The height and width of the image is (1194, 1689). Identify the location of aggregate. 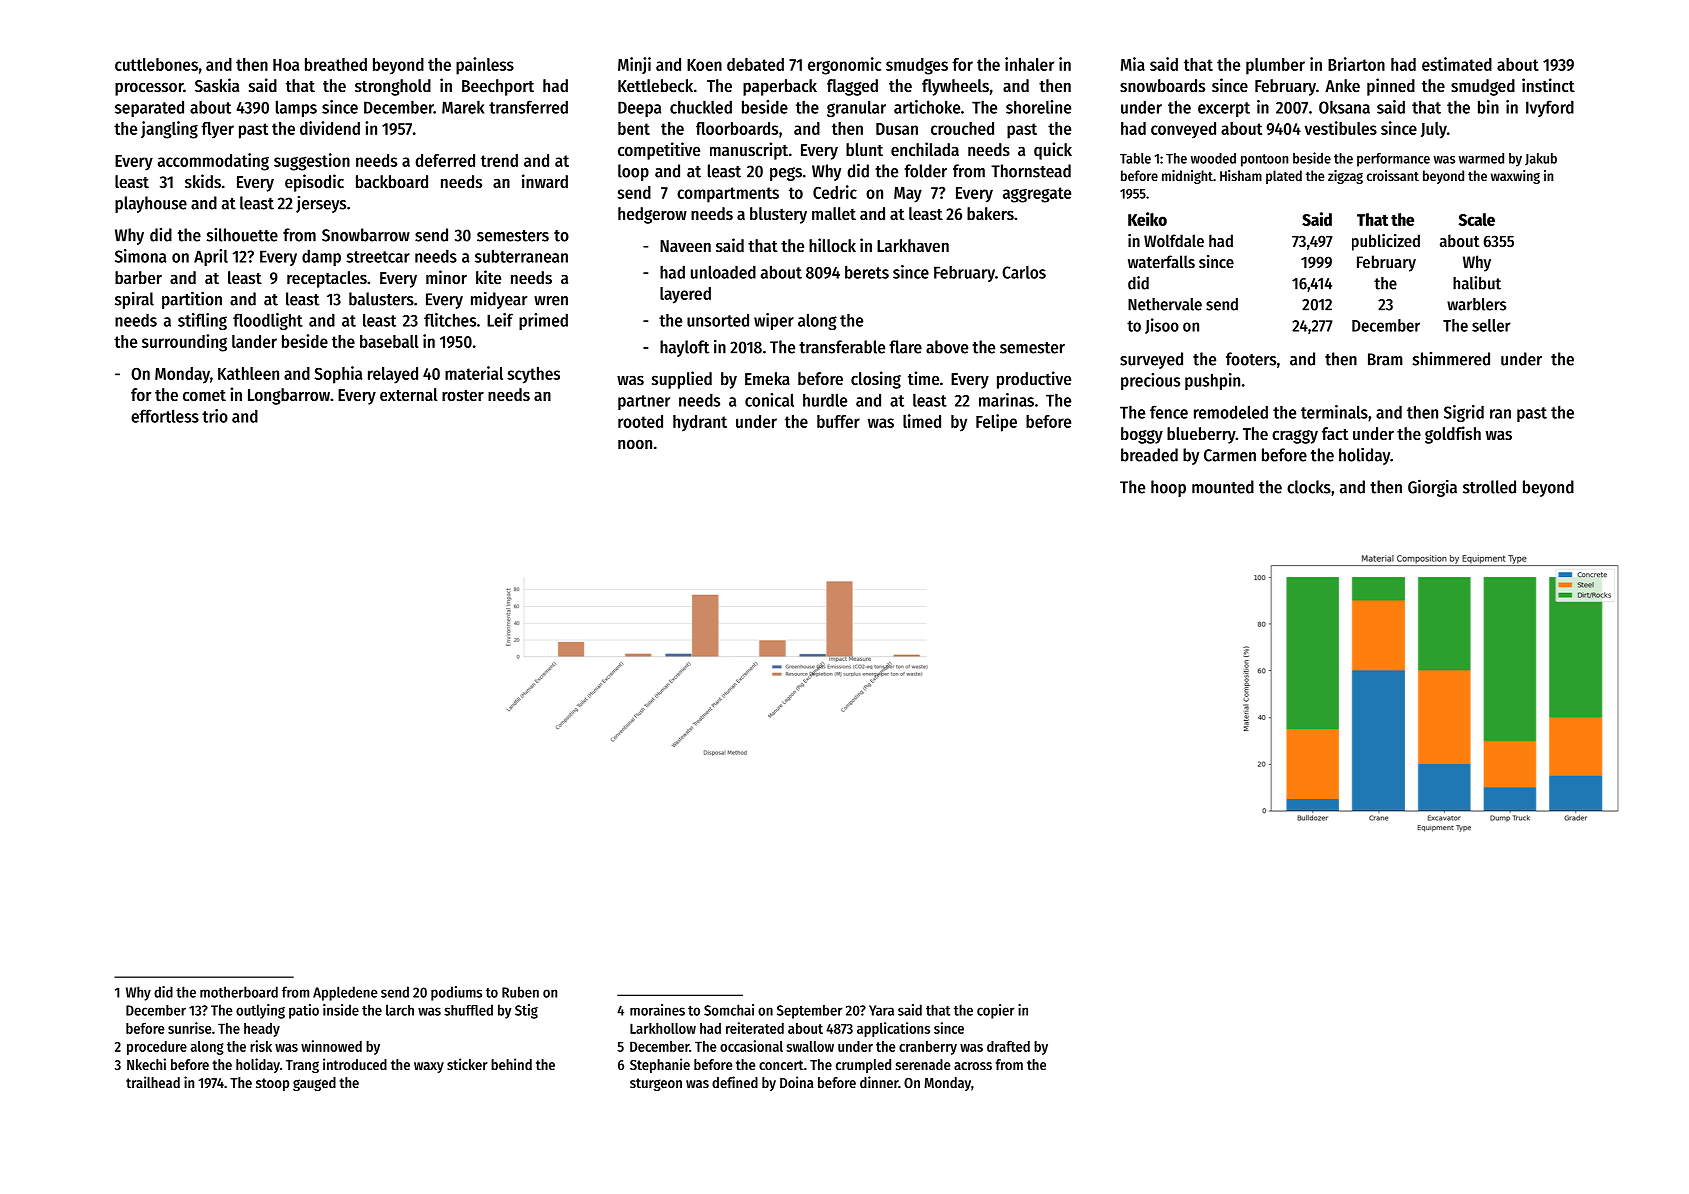
(1037, 195).
